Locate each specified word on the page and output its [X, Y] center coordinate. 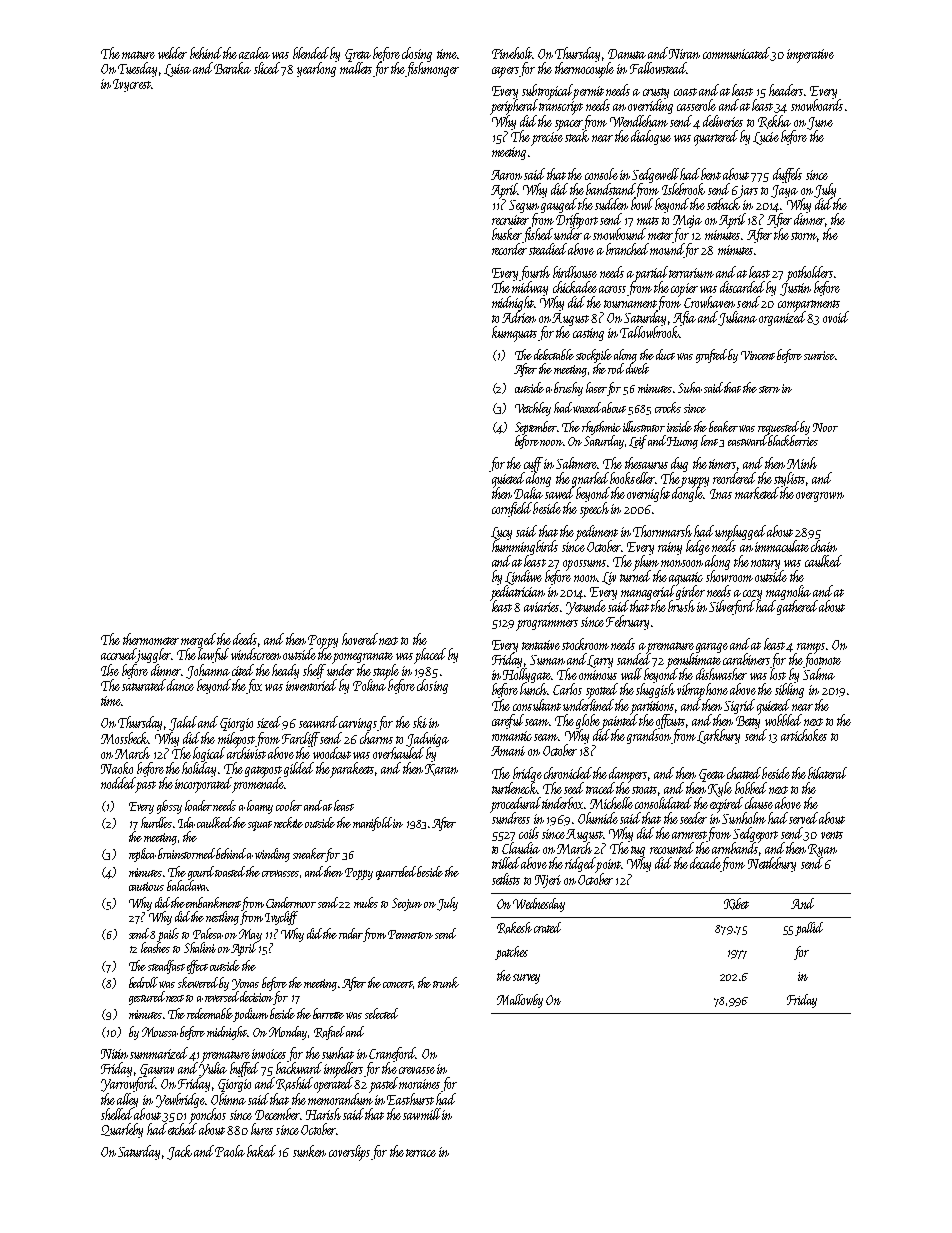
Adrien [519, 317]
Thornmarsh [662, 531]
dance [180, 685]
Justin [795, 289]
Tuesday [137, 69]
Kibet [736, 904]
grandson [649, 736]
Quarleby [122, 1130]
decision [256, 996]
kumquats [514, 334]
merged [198, 641]
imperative [810, 56]
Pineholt [512, 53]
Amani [508, 751]
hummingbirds [525, 547]
